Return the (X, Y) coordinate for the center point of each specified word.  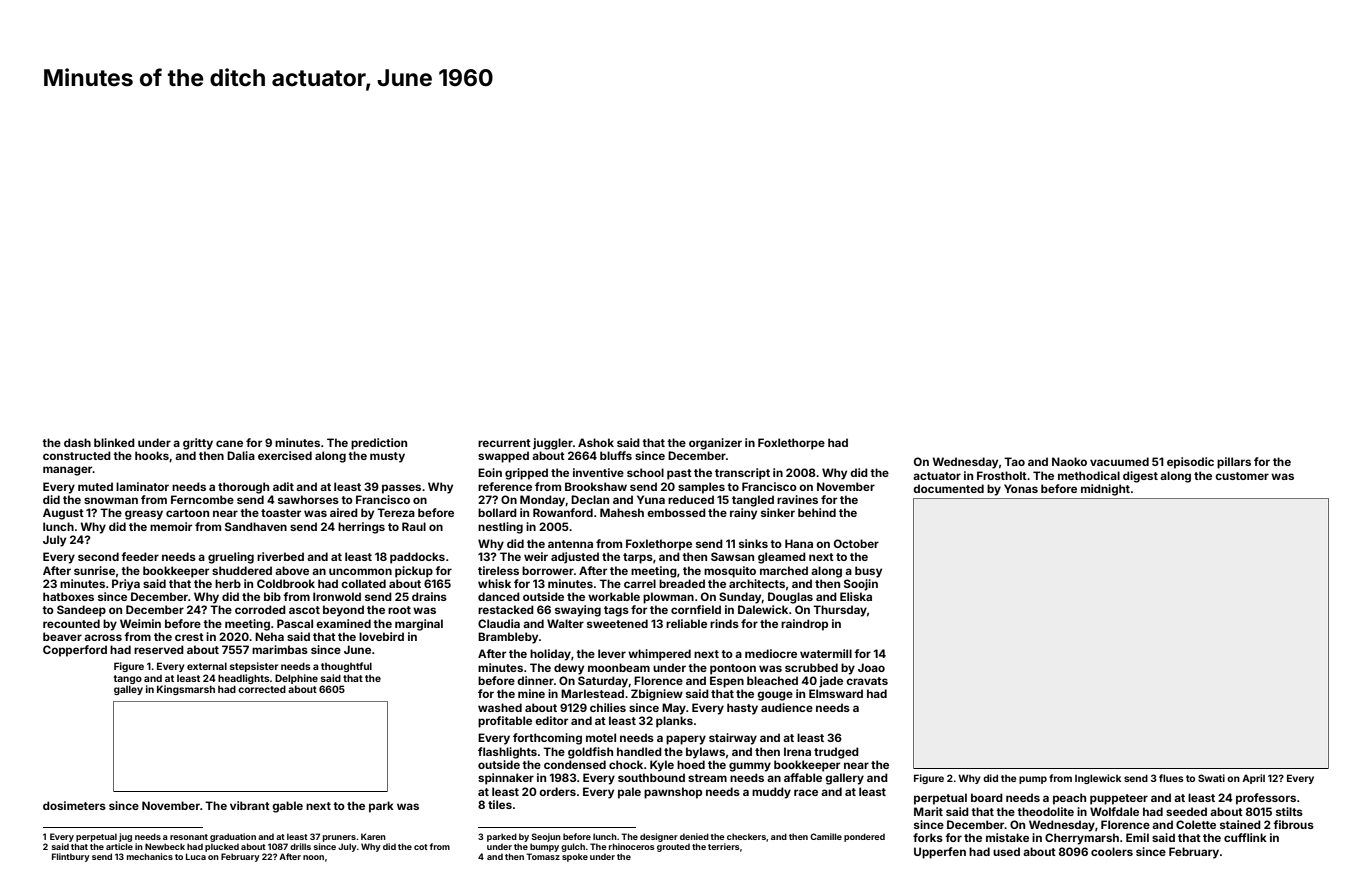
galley (128, 690)
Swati (1211, 778)
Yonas (1021, 488)
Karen (373, 836)
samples (701, 488)
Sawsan (732, 556)
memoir (171, 526)
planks (674, 722)
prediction (379, 444)
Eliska (856, 596)
